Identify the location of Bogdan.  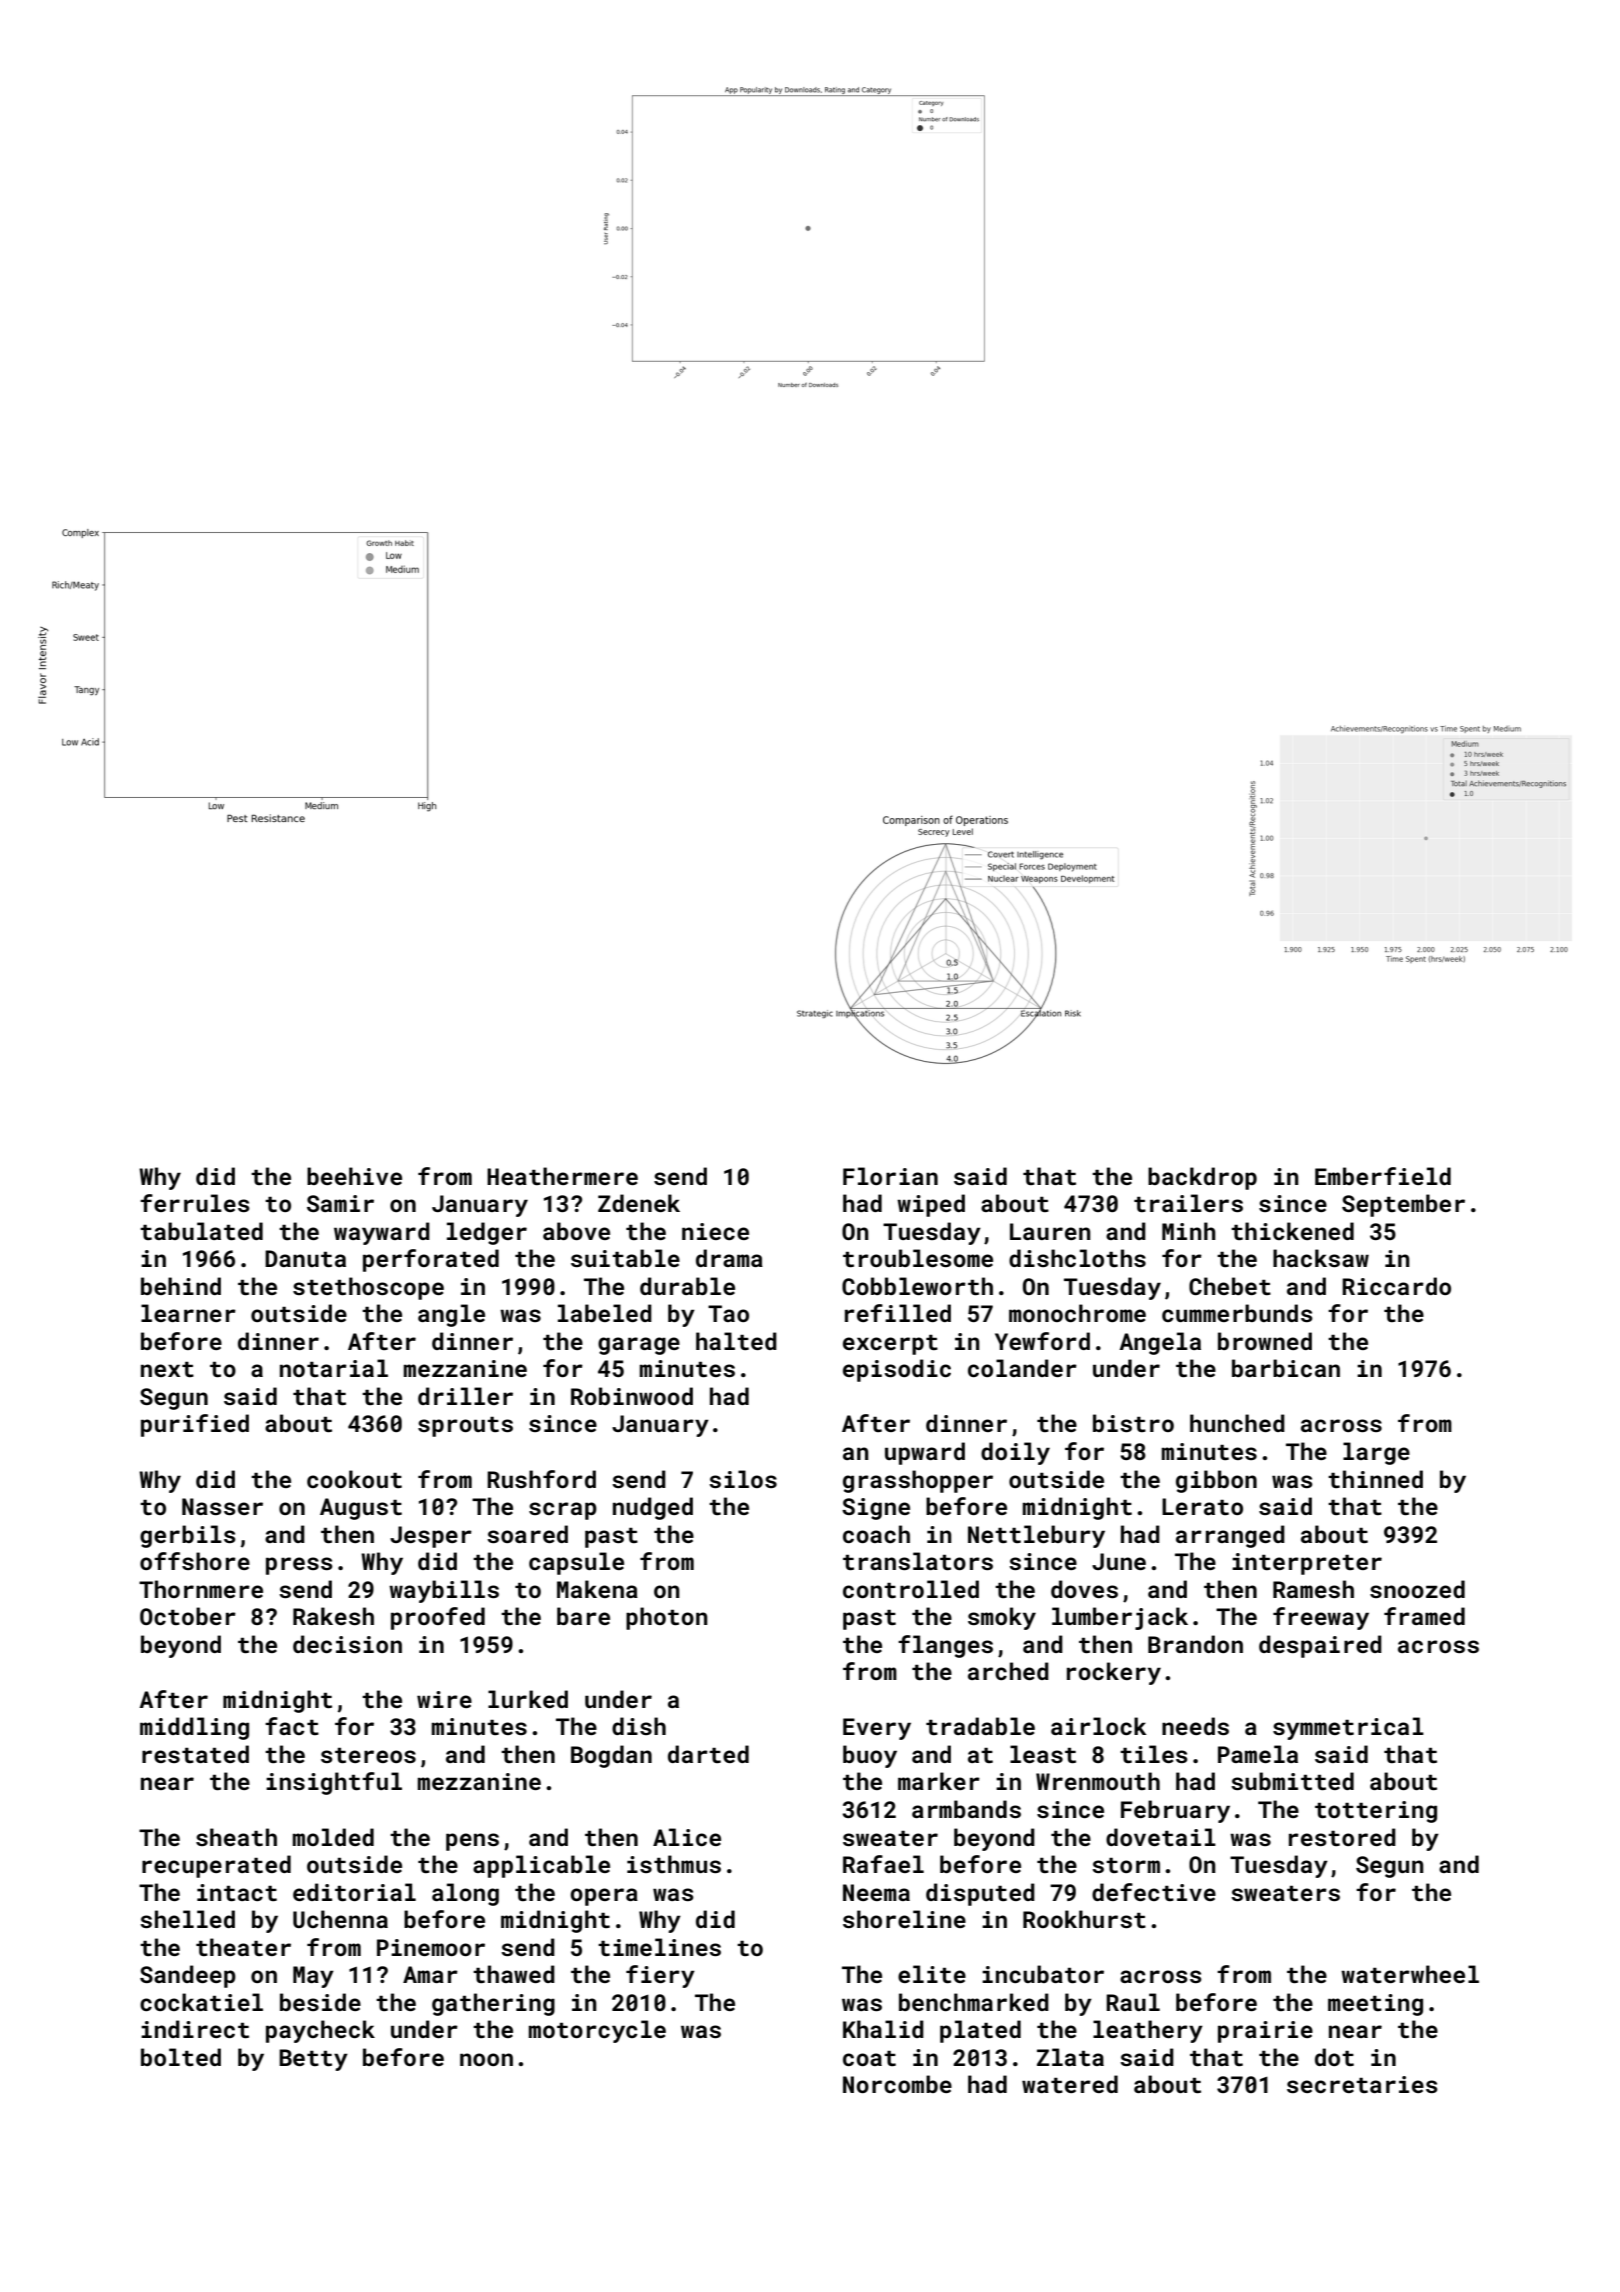
(611, 1756).
